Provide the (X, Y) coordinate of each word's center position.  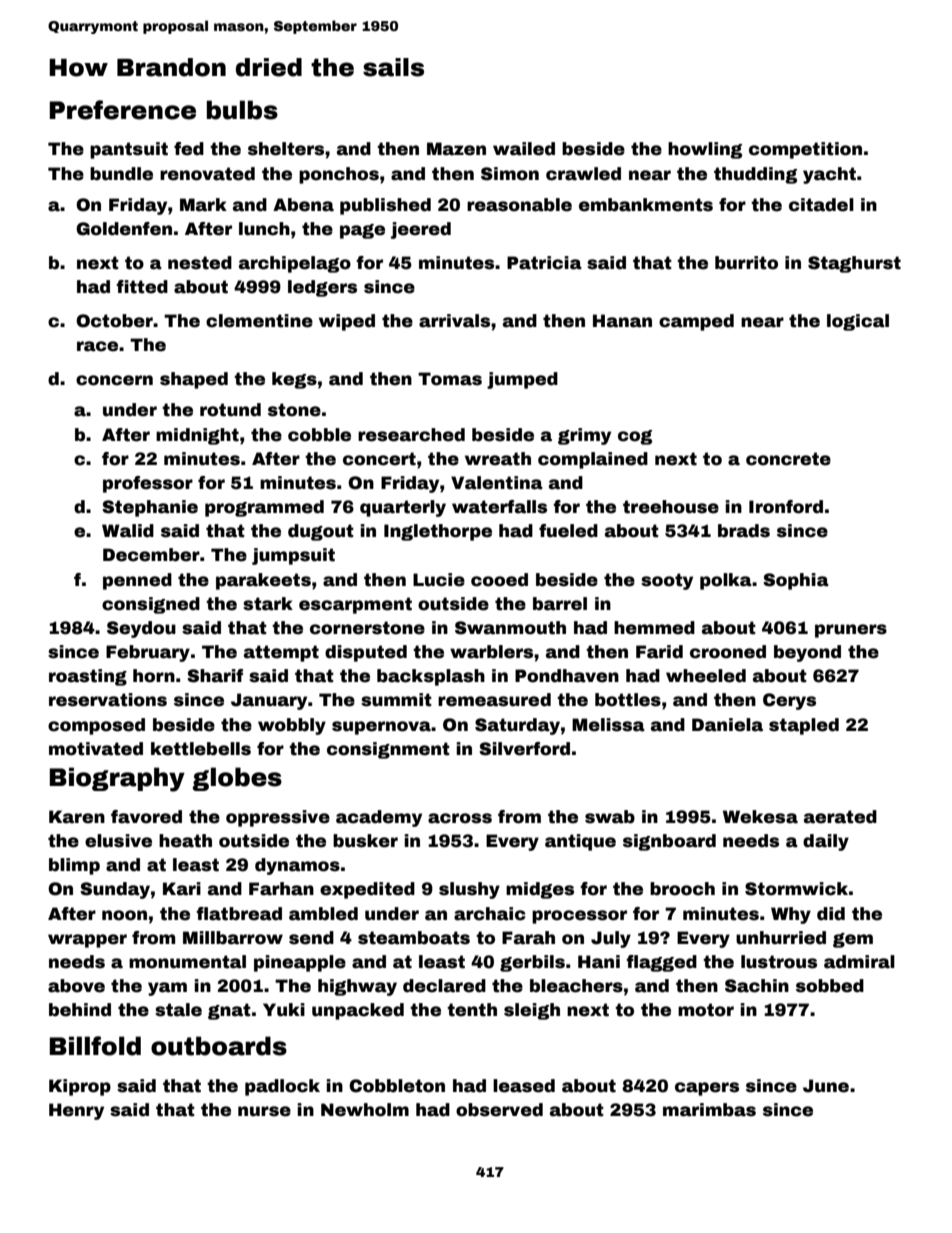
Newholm (365, 1110)
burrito (746, 263)
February (148, 653)
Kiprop (80, 1087)
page (362, 231)
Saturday (517, 726)
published (385, 206)
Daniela (727, 725)
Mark (203, 205)
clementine (259, 321)
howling (705, 150)
